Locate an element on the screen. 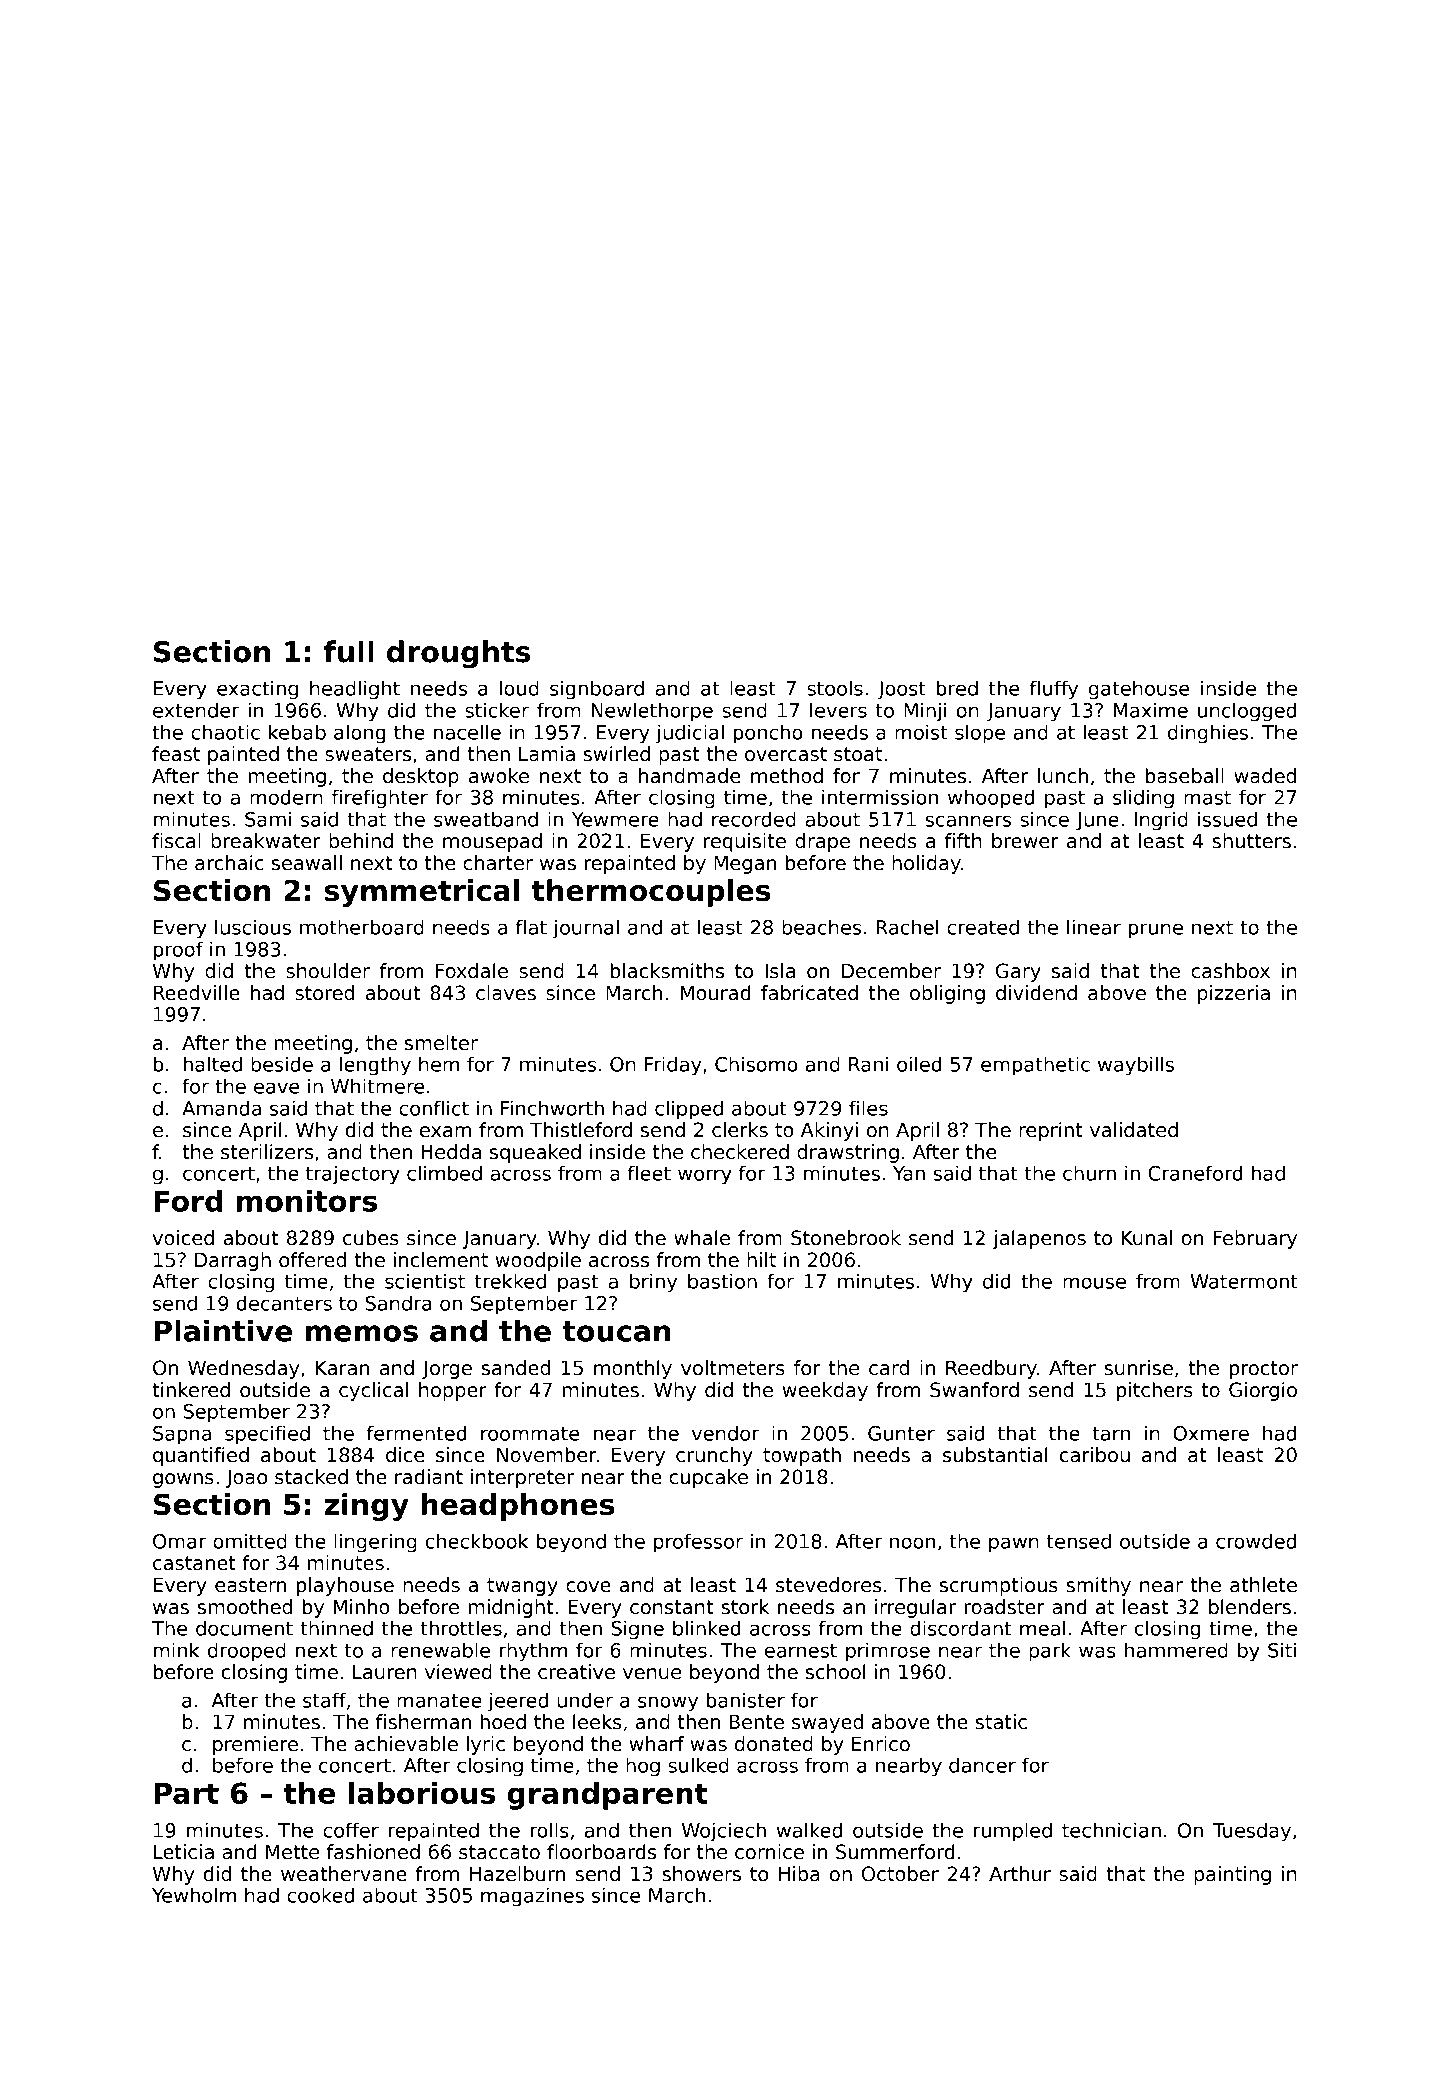 The height and width of the screenshot is (2100, 1450). stools is located at coordinates (835, 688).
